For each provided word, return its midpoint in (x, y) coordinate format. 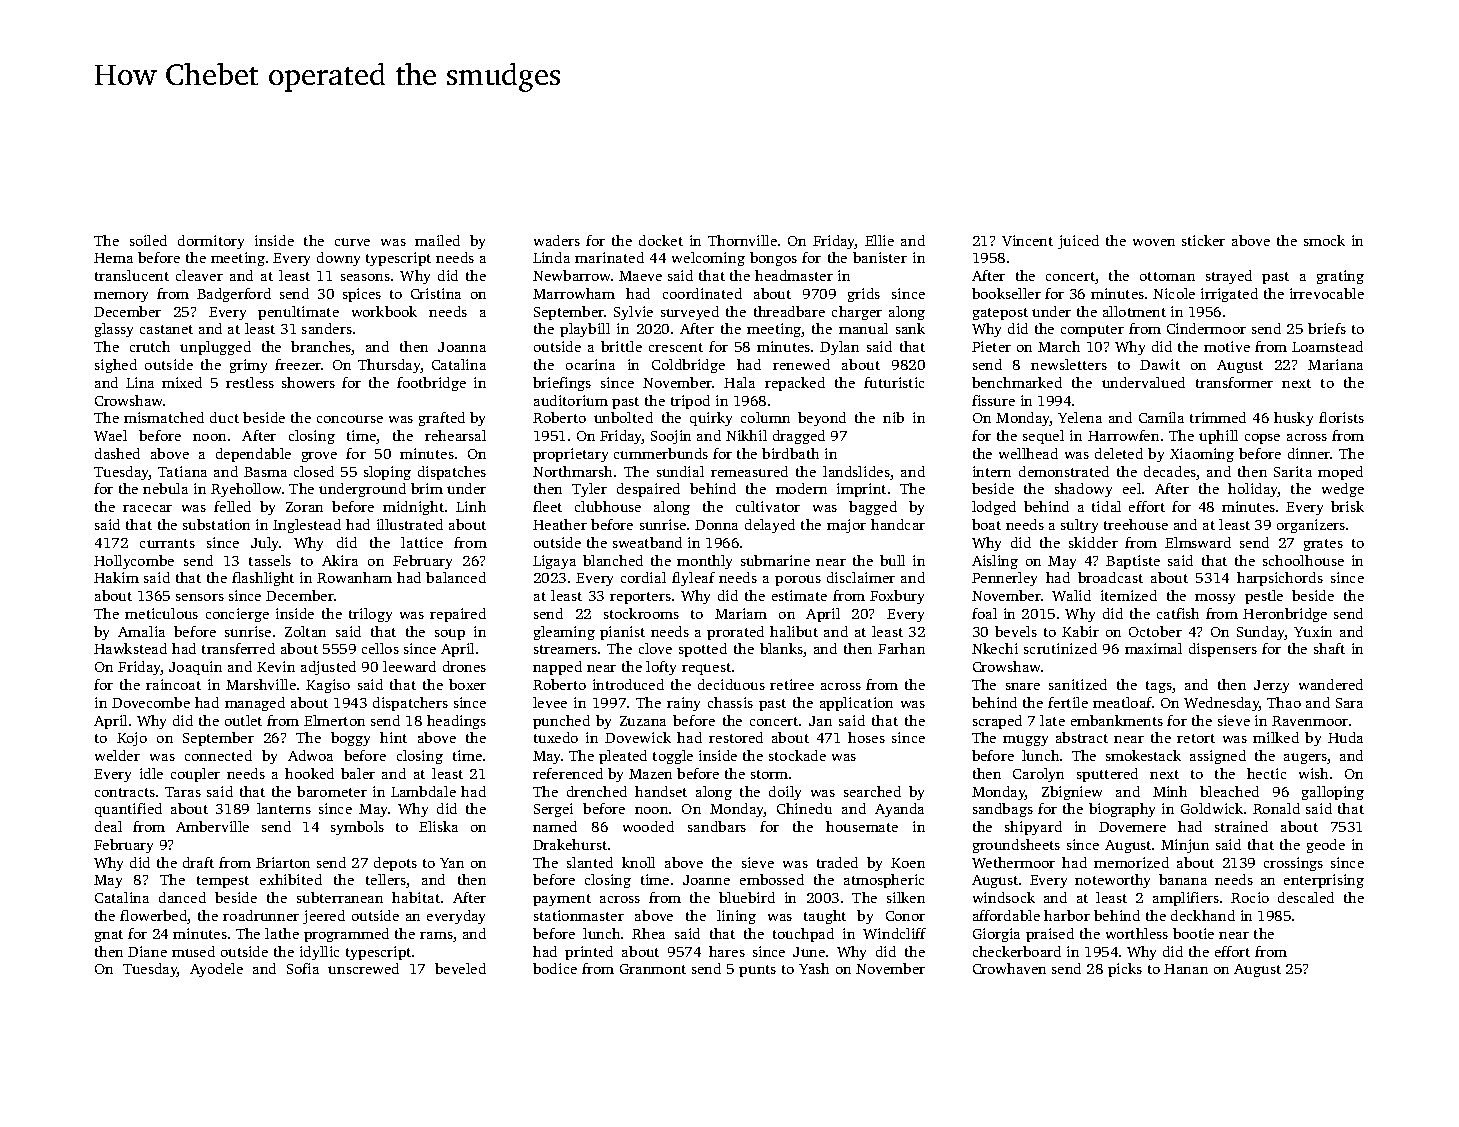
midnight (413, 508)
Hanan (1186, 969)
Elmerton (334, 720)
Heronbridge (1285, 615)
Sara (1349, 703)
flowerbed (154, 917)
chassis (730, 702)
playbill (585, 330)
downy (338, 259)
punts (757, 971)
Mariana (1335, 364)
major (846, 526)
